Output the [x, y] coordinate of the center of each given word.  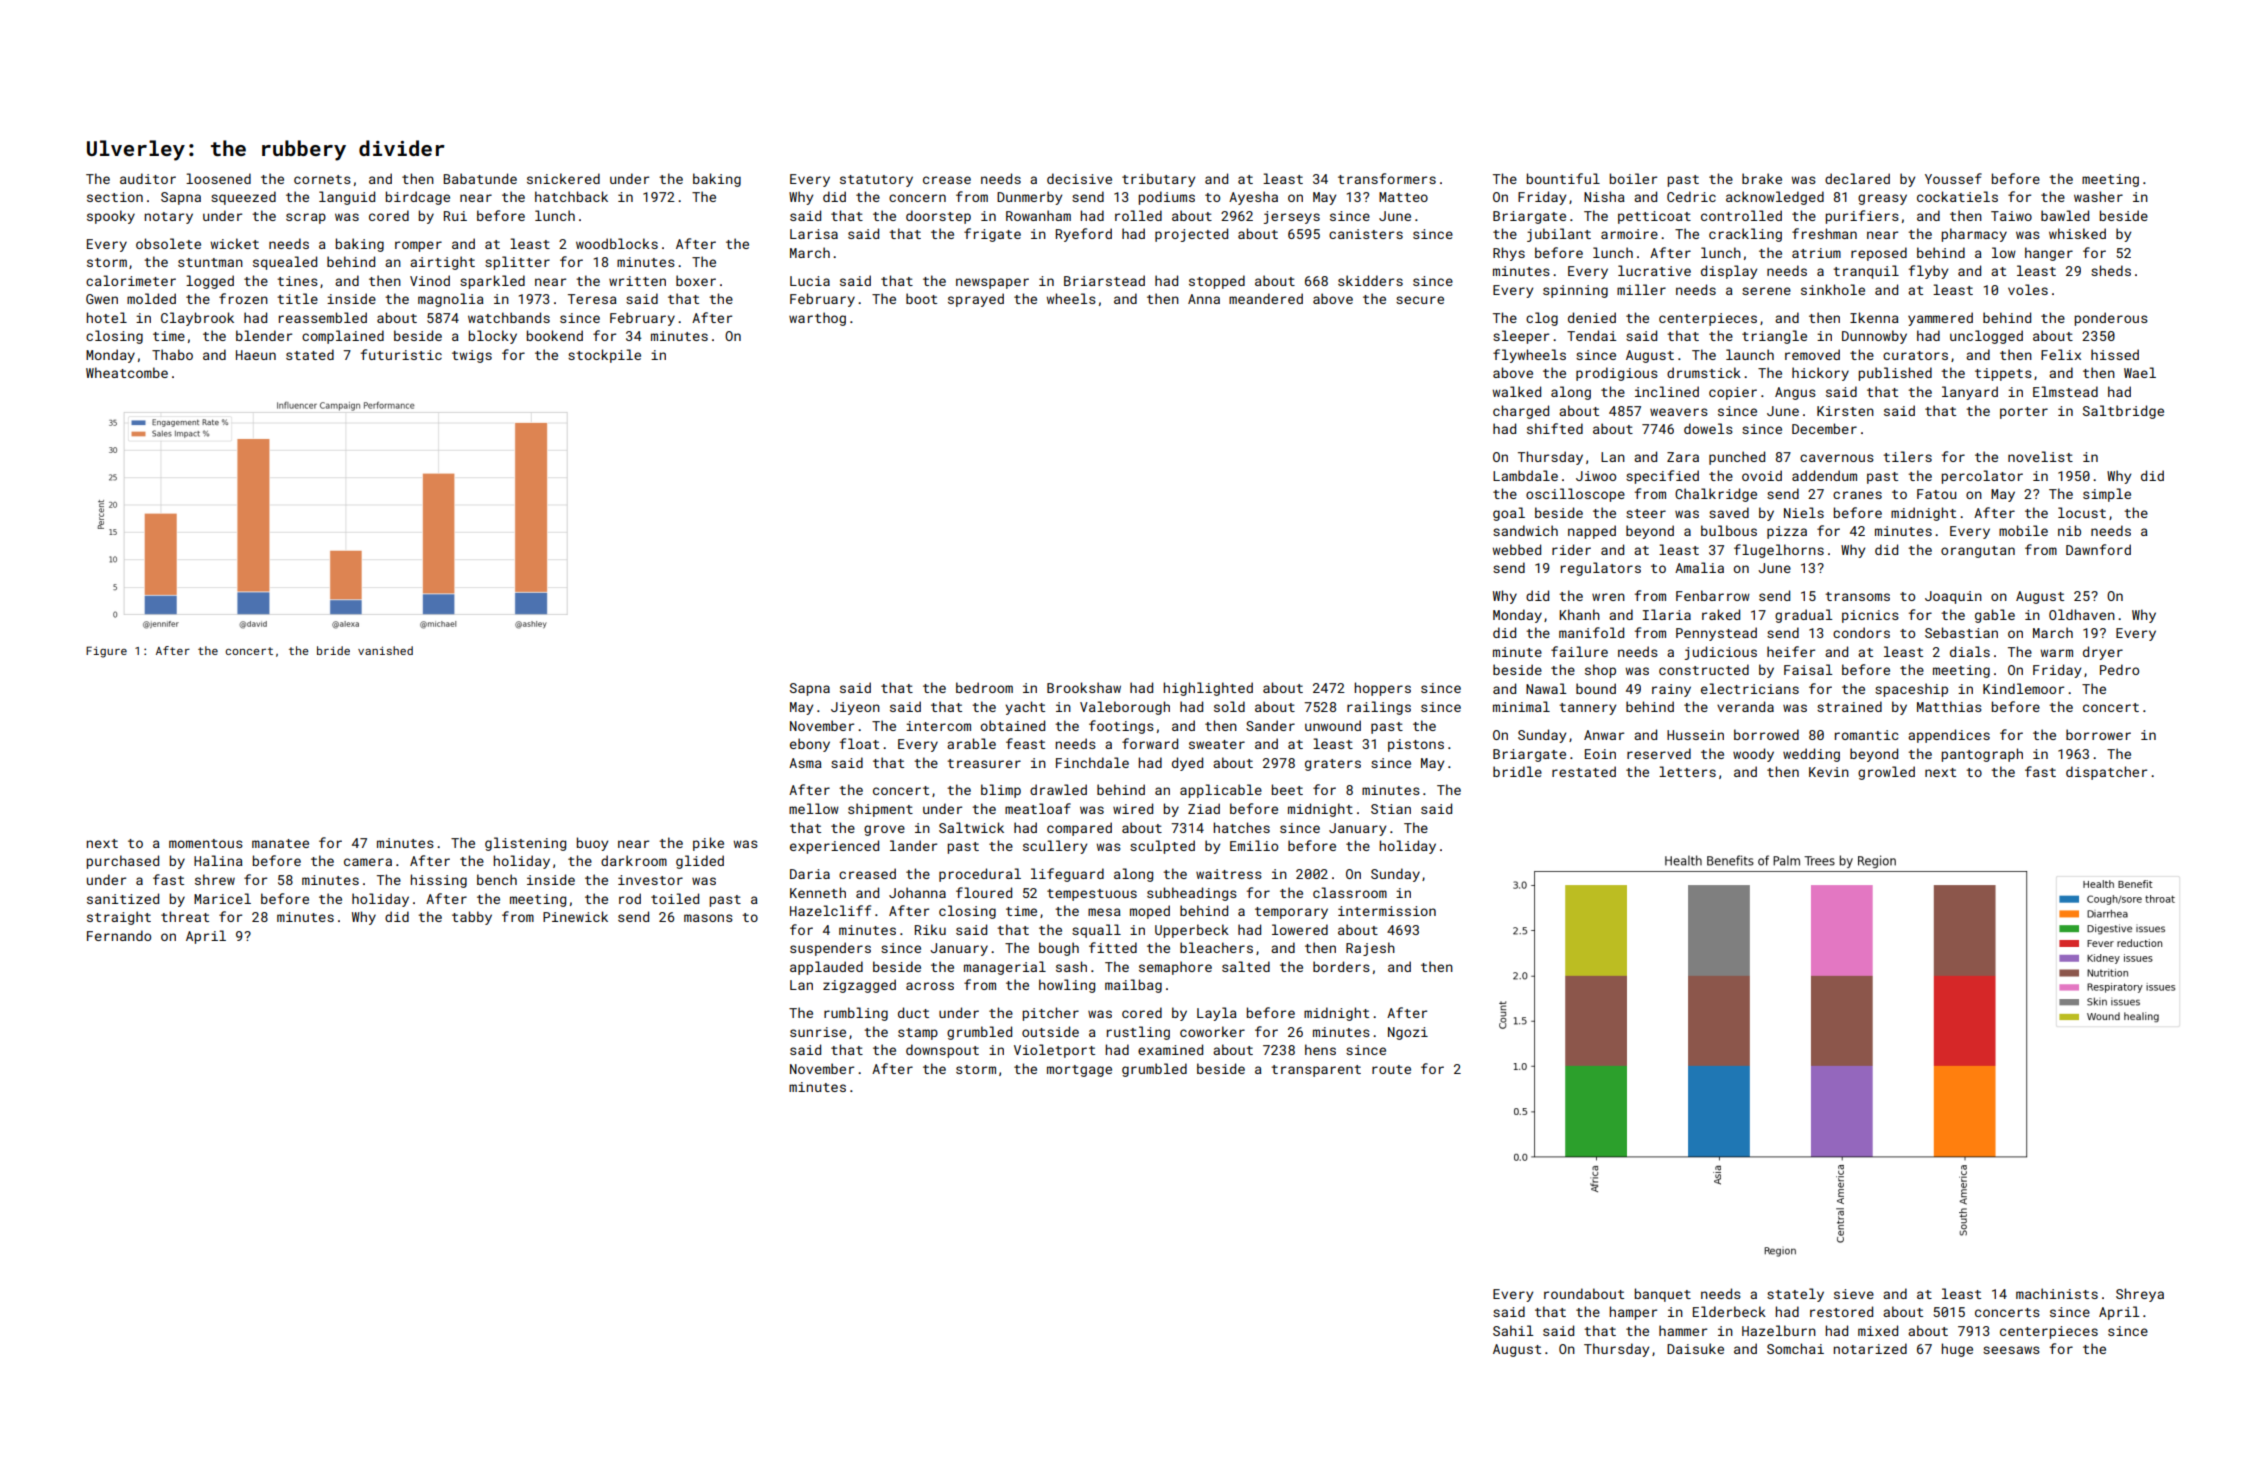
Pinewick [575, 916]
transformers [1387, 178]
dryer [2103, 653]
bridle [1517, 771]
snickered [563, 178]
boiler [1633, 178]
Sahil [1513, 1330]
